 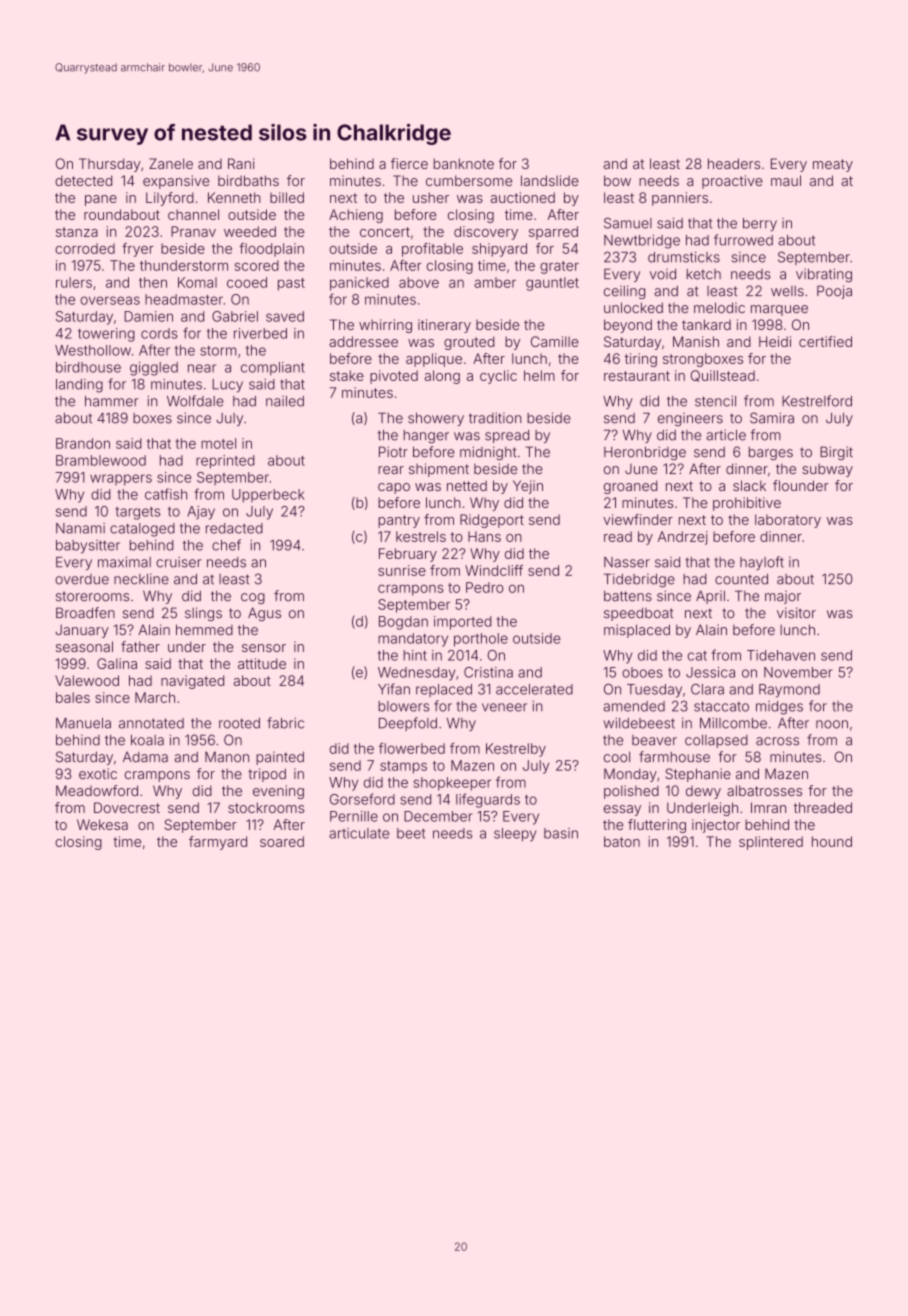 I want to click on Rani, so click(x=241, y=163).
